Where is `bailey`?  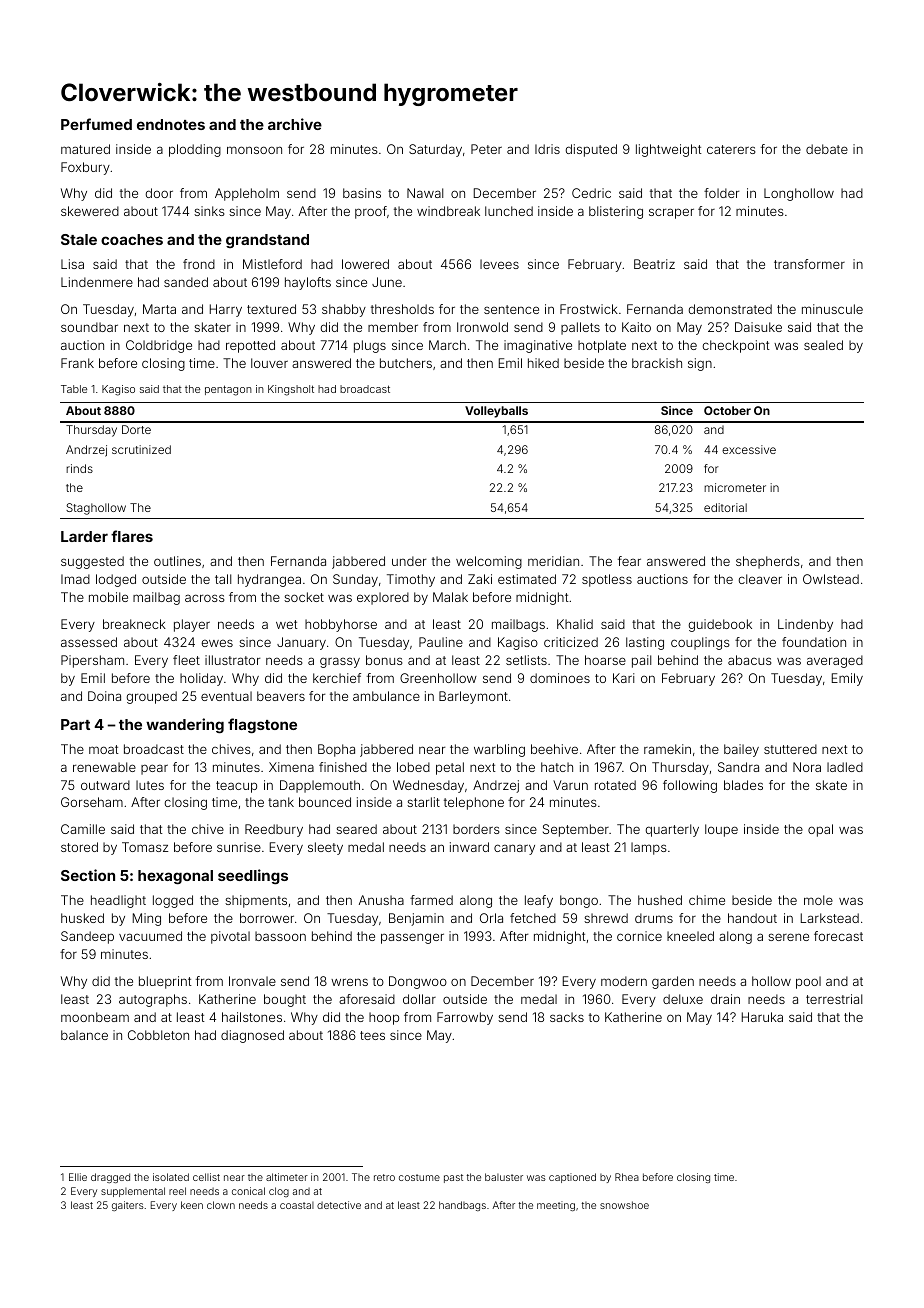
bailey is located at coordinates (741, 750).
